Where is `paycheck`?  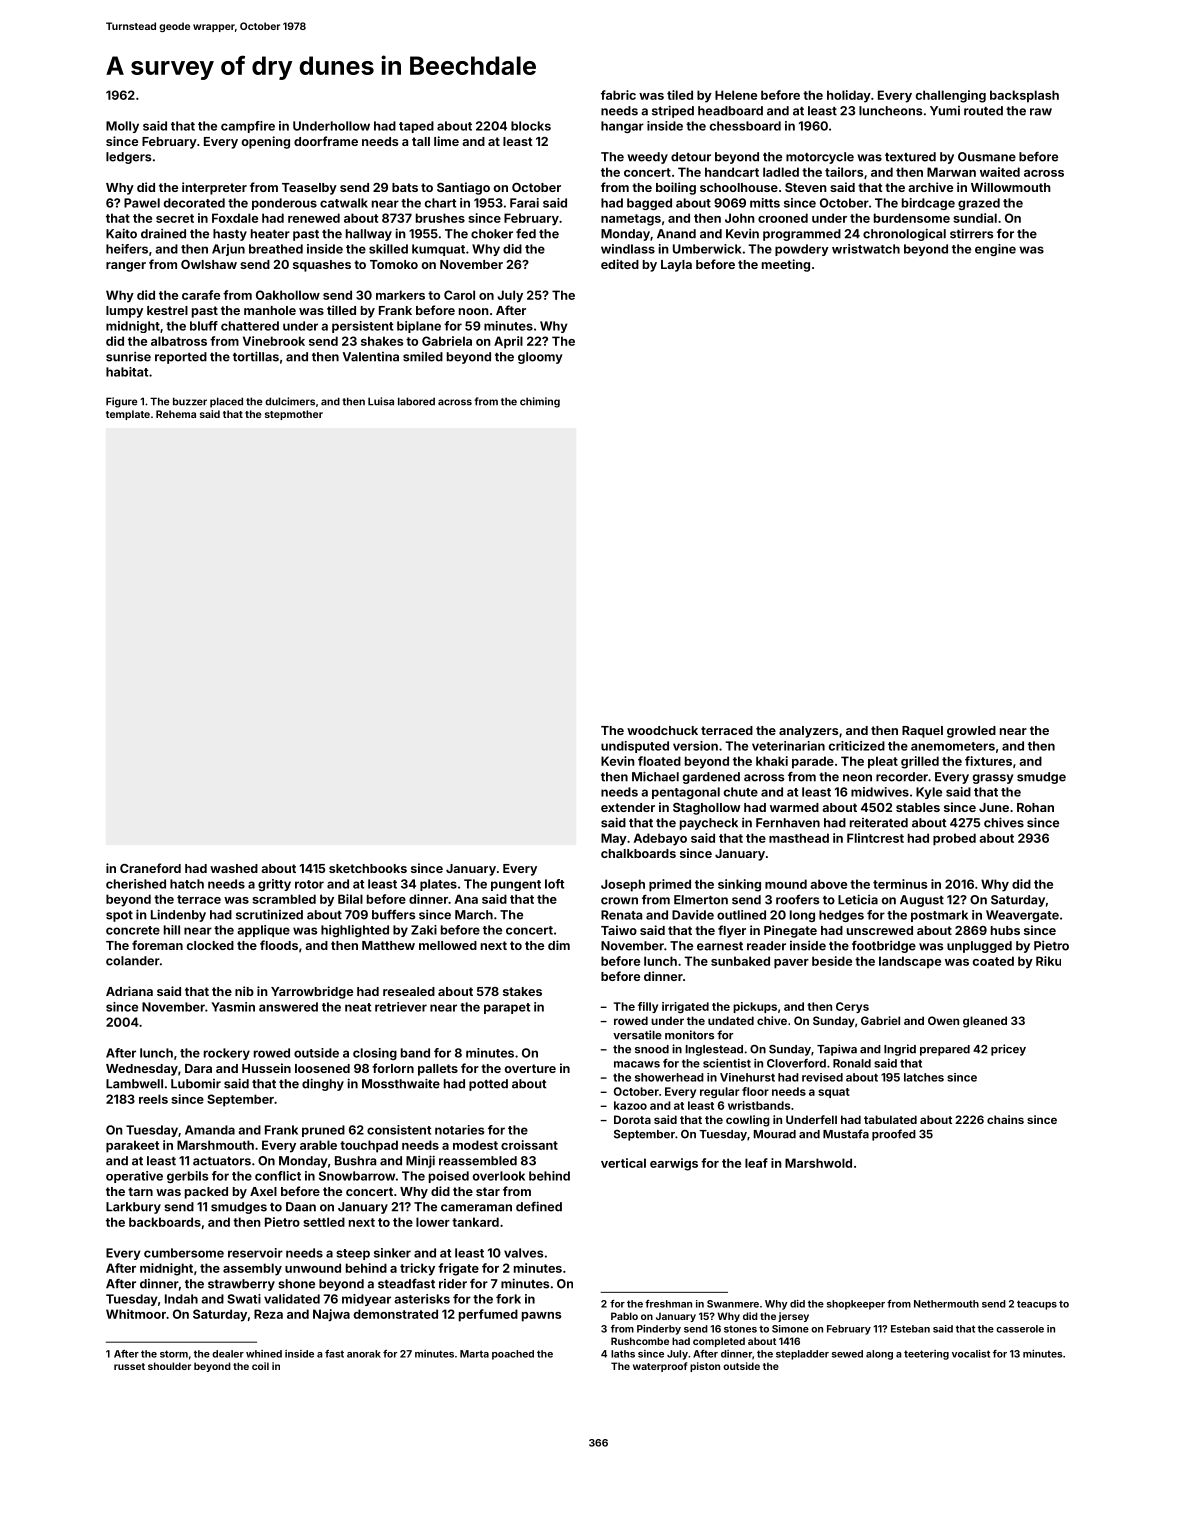 paycheck is located at coordinates (709, 824).
